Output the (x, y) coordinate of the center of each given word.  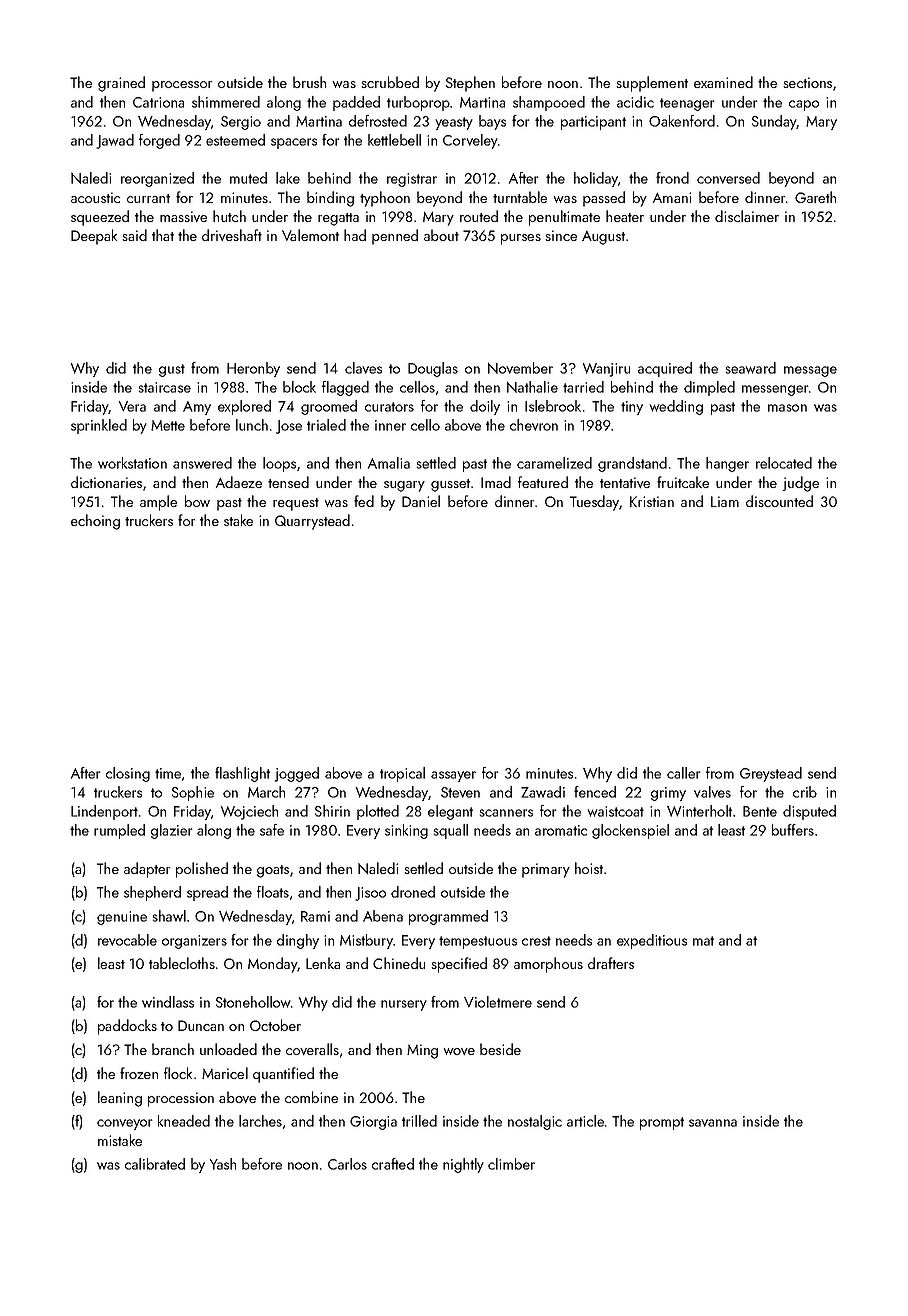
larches (260, 1121)
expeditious (652, 941)
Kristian (652, 501)
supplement (652, 84)
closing (128, 774)
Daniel (421, 501)
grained (121, 84)
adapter (147, 870)
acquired (665, 369)
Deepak (94, 237)
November (520, 368)
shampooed (549, 103)
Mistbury (367, 941)
